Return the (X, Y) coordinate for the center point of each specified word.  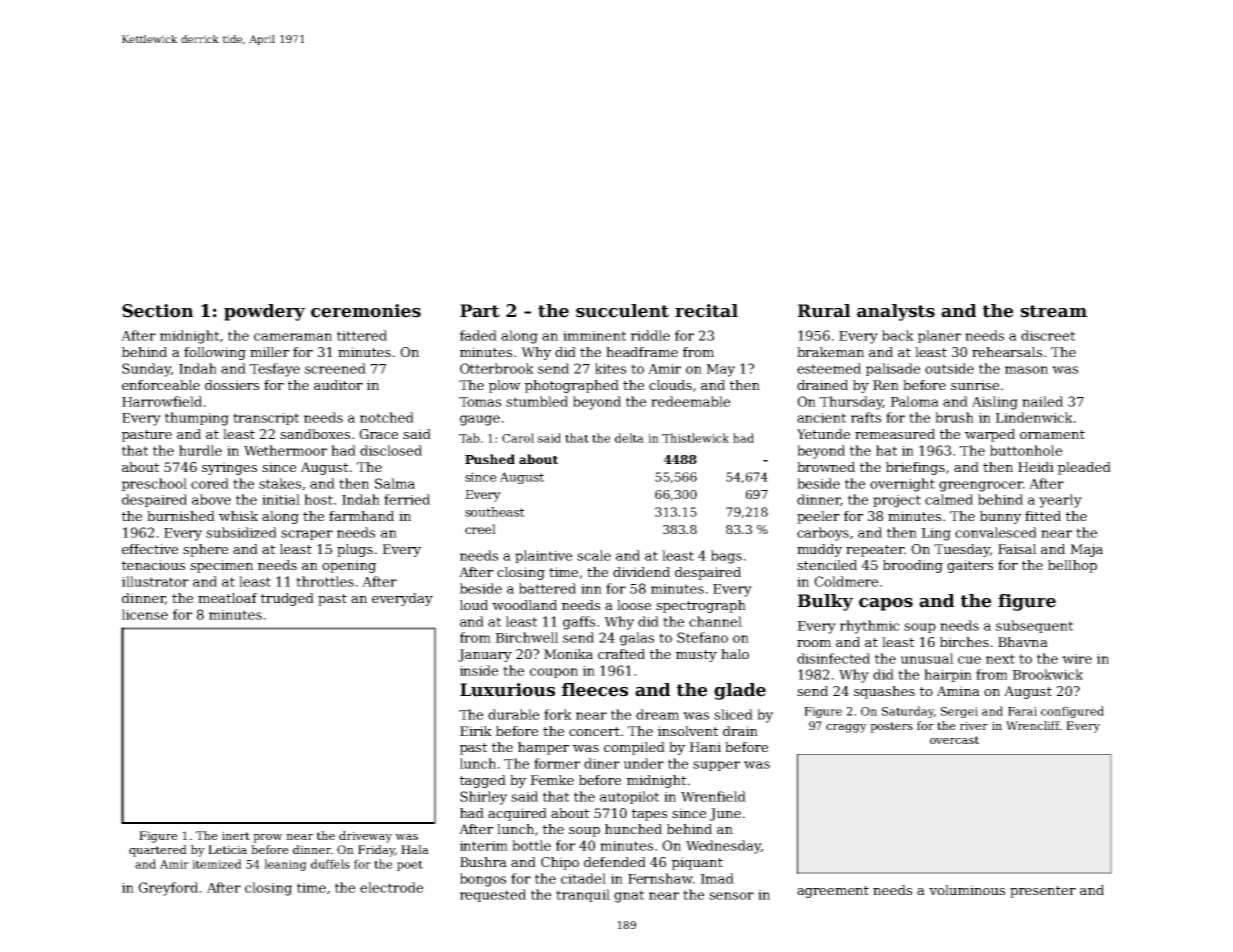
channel (715, 621)
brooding (913, 566)
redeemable (690, 401)
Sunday (146, 370)
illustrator (155, 581)
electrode (391, 887)
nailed (1042, 401)
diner (602, 763)
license (145, 614)
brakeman (830, 352)
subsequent (1034, 626)
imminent (594, 336)
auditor (338, 385)
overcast (954, 740)
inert (236, 835)
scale (594, 555)
